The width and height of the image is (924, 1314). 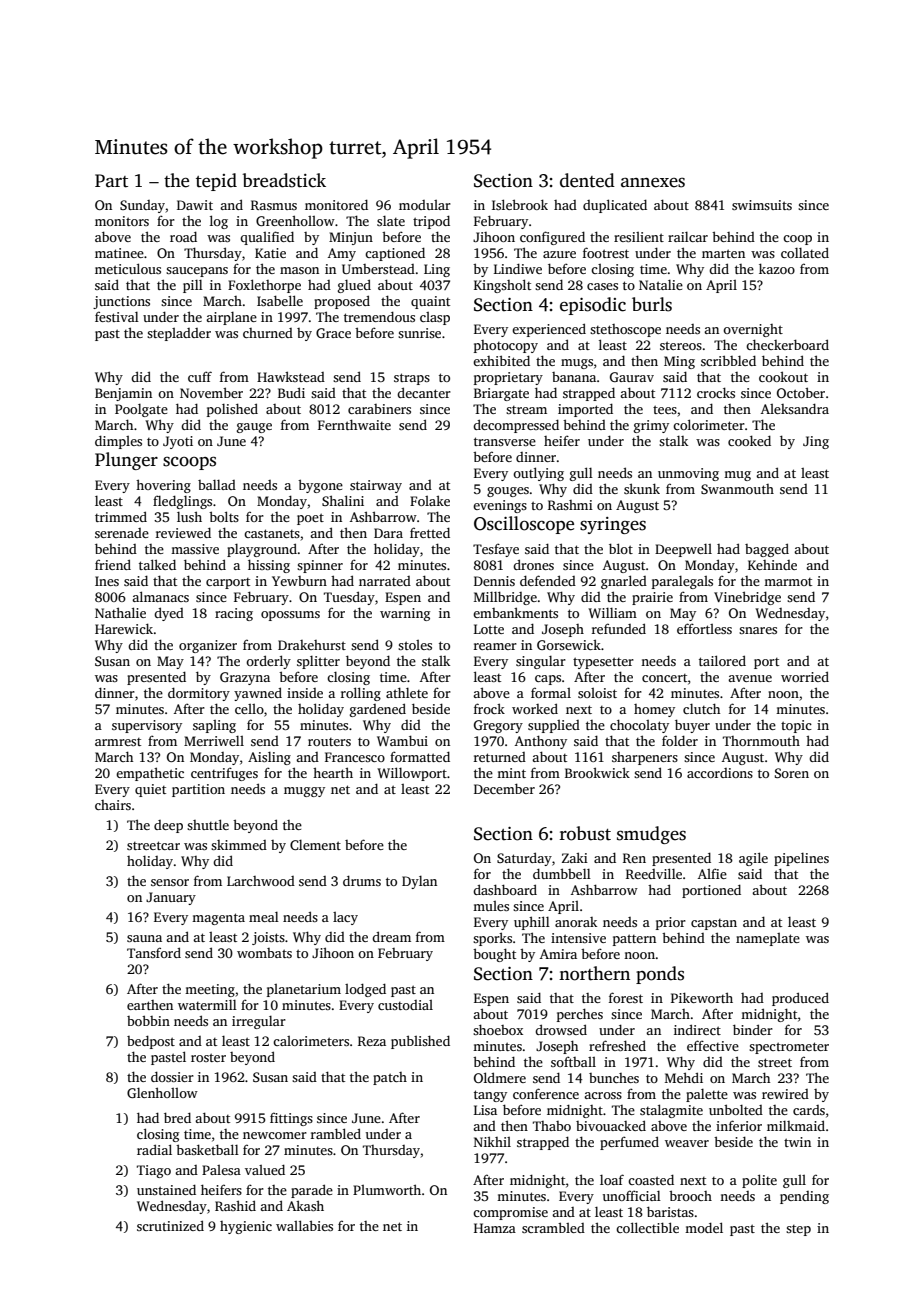 What do you see at coordinates (494, 581) in the image?
I see `Dennis` at bounding box center [494, 581].
